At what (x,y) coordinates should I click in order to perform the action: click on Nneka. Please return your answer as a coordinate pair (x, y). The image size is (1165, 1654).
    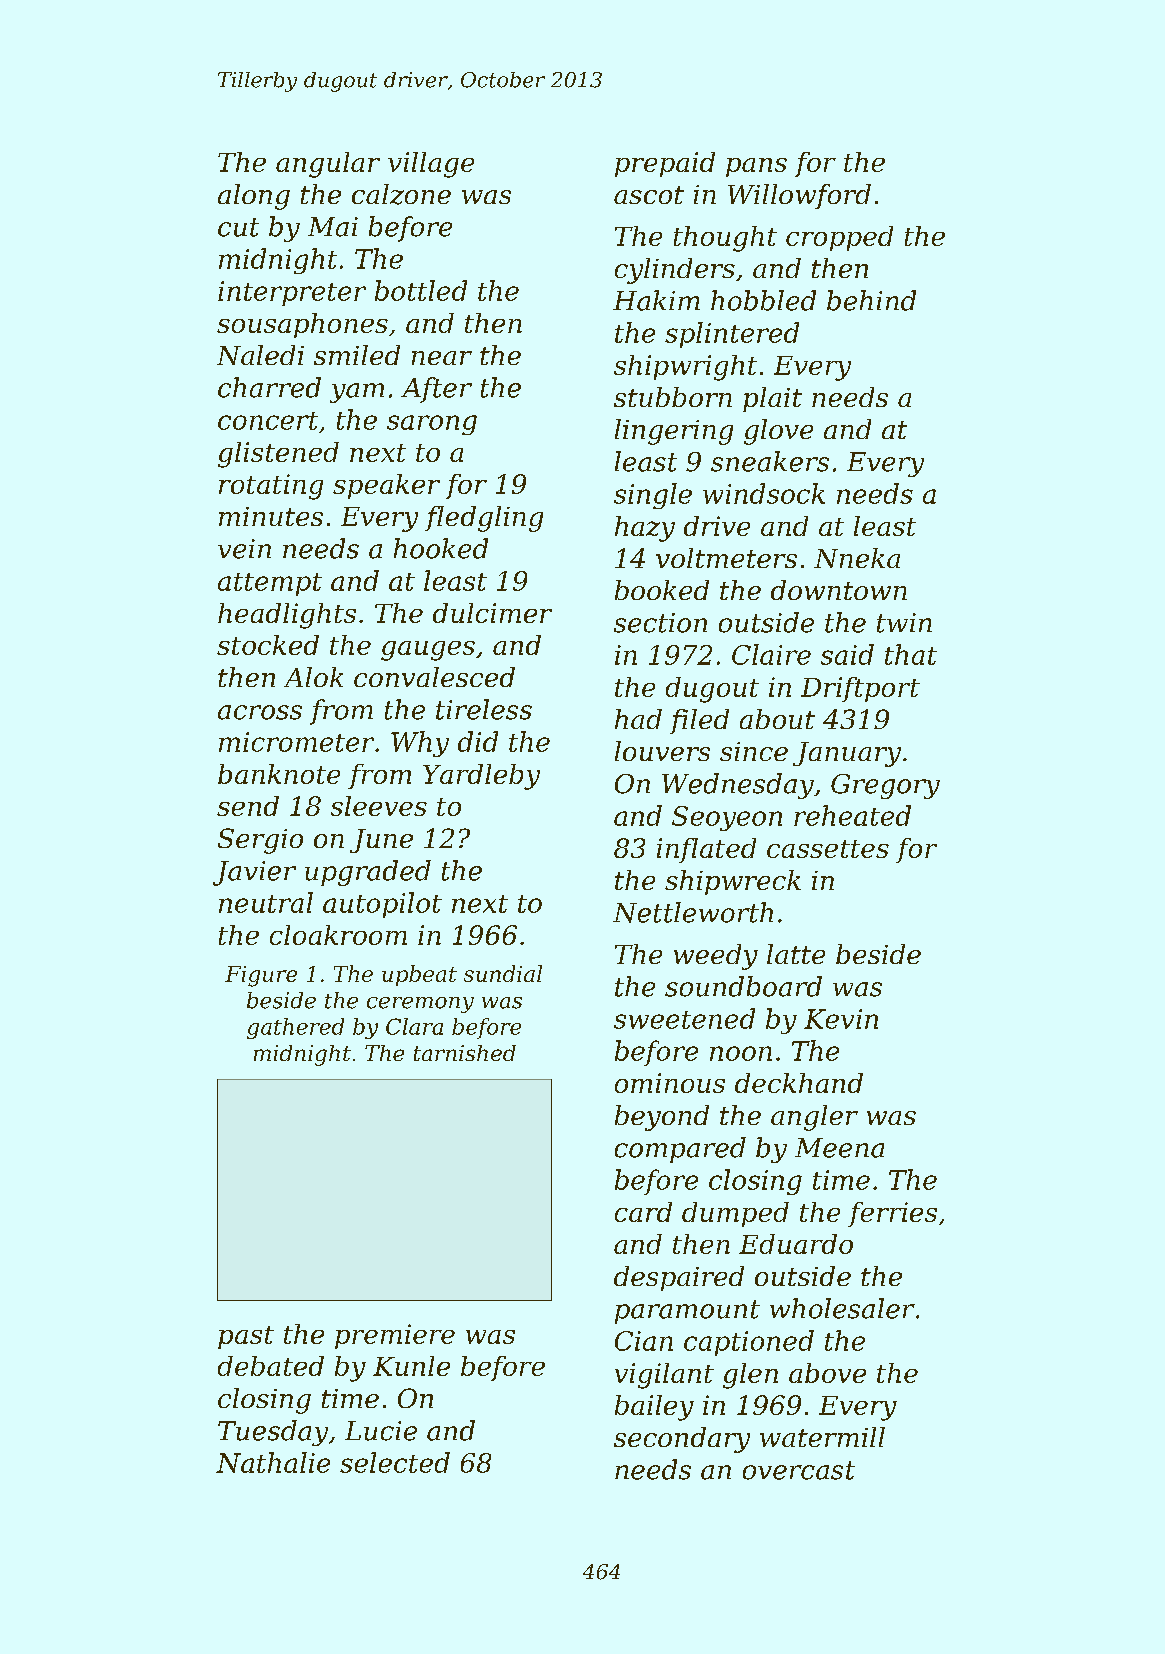
    Looking at the image, I should click on (857, 558).
